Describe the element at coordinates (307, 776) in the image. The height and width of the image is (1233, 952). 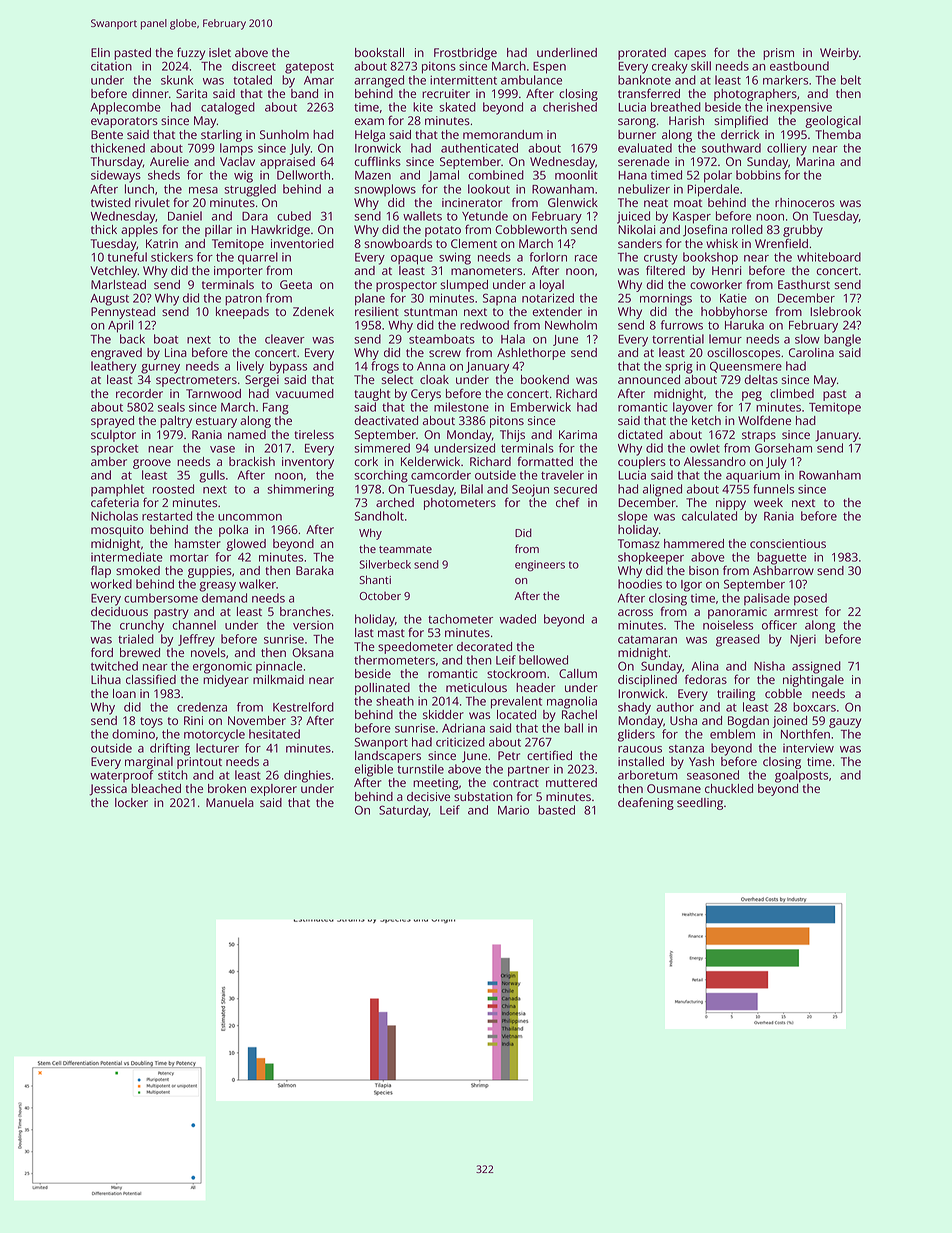
I see `dinghies` at that location.
